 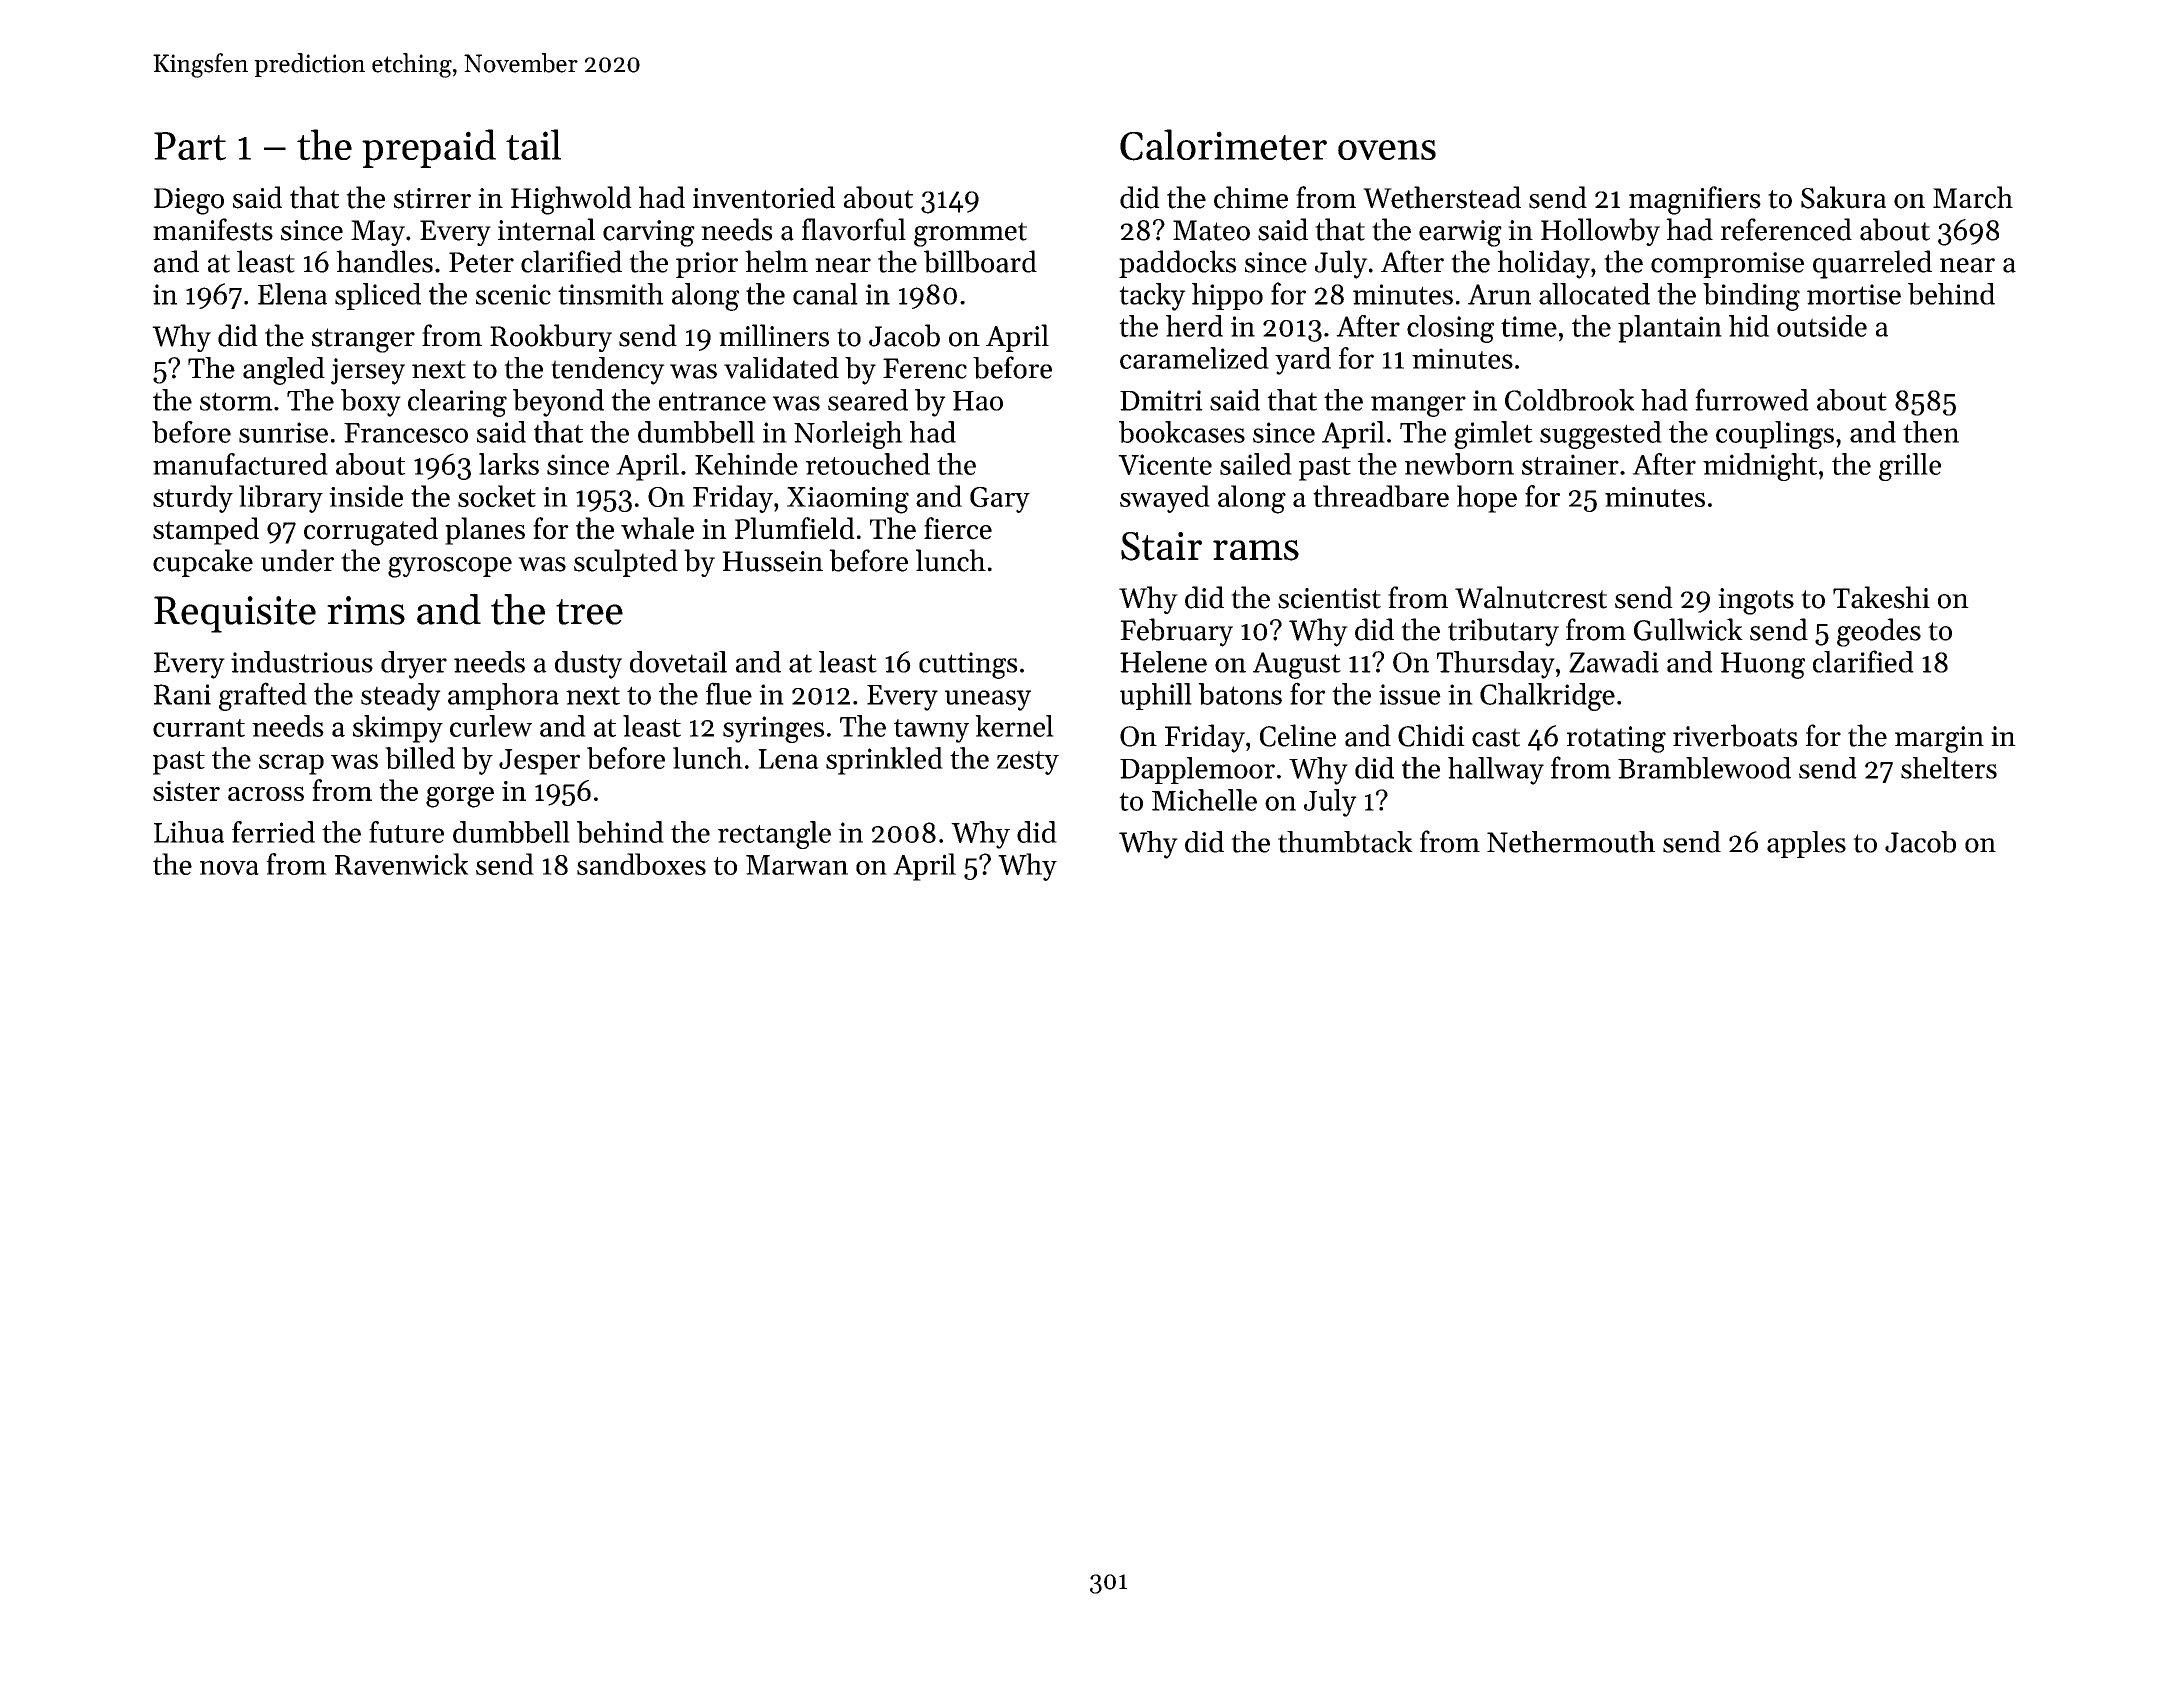 What do you see at coordinates (186, 791) in the document?
I see `sister` at bounding box center [186, 791].
